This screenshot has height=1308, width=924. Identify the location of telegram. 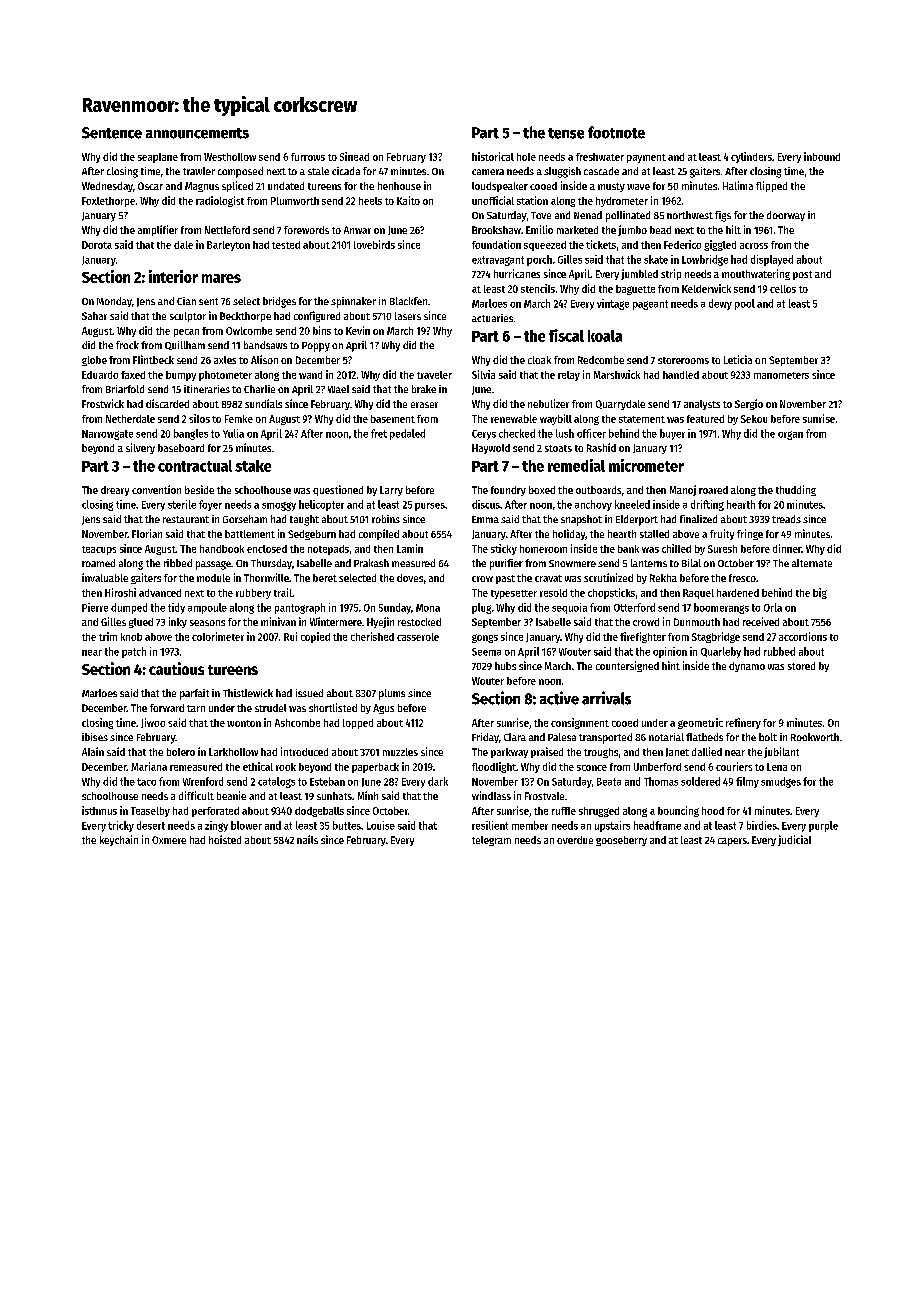
(491, 841).
